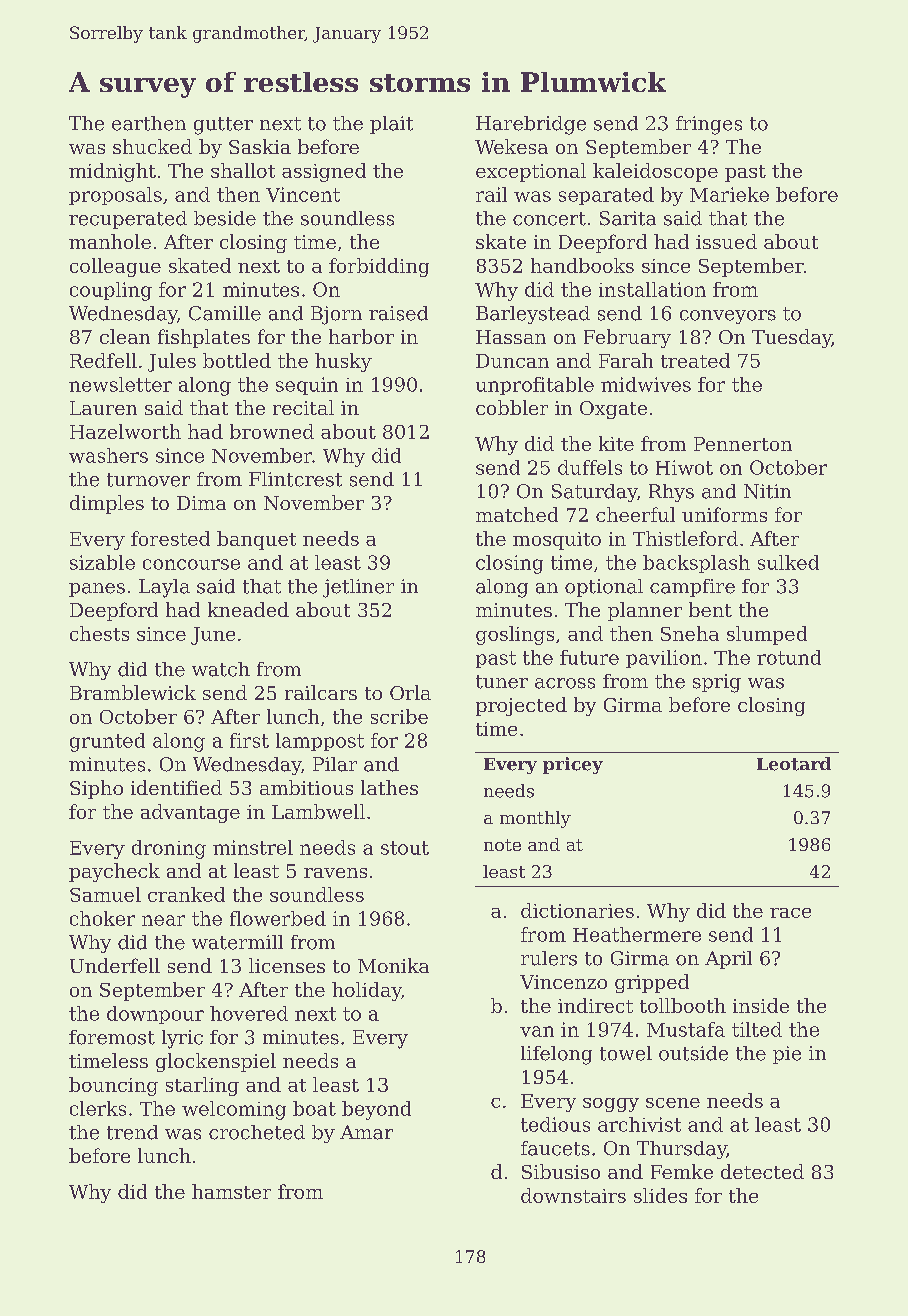 Image resolution: width=908 pixels, height=1316 pixels. I want to click on sulked, so click(788, 562).
